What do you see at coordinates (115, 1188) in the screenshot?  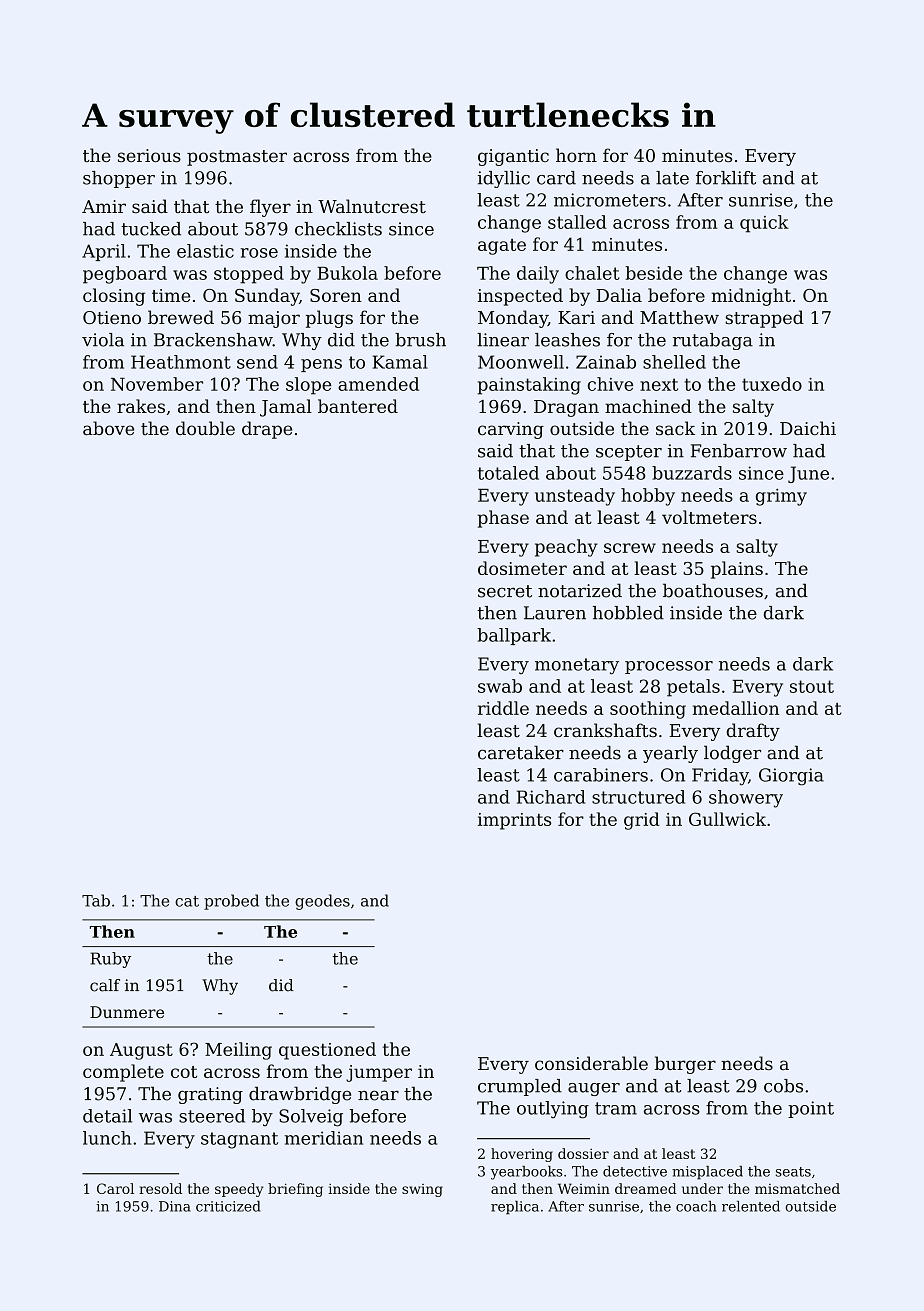 I see `Carol` at bounding box center [115, 1188].
